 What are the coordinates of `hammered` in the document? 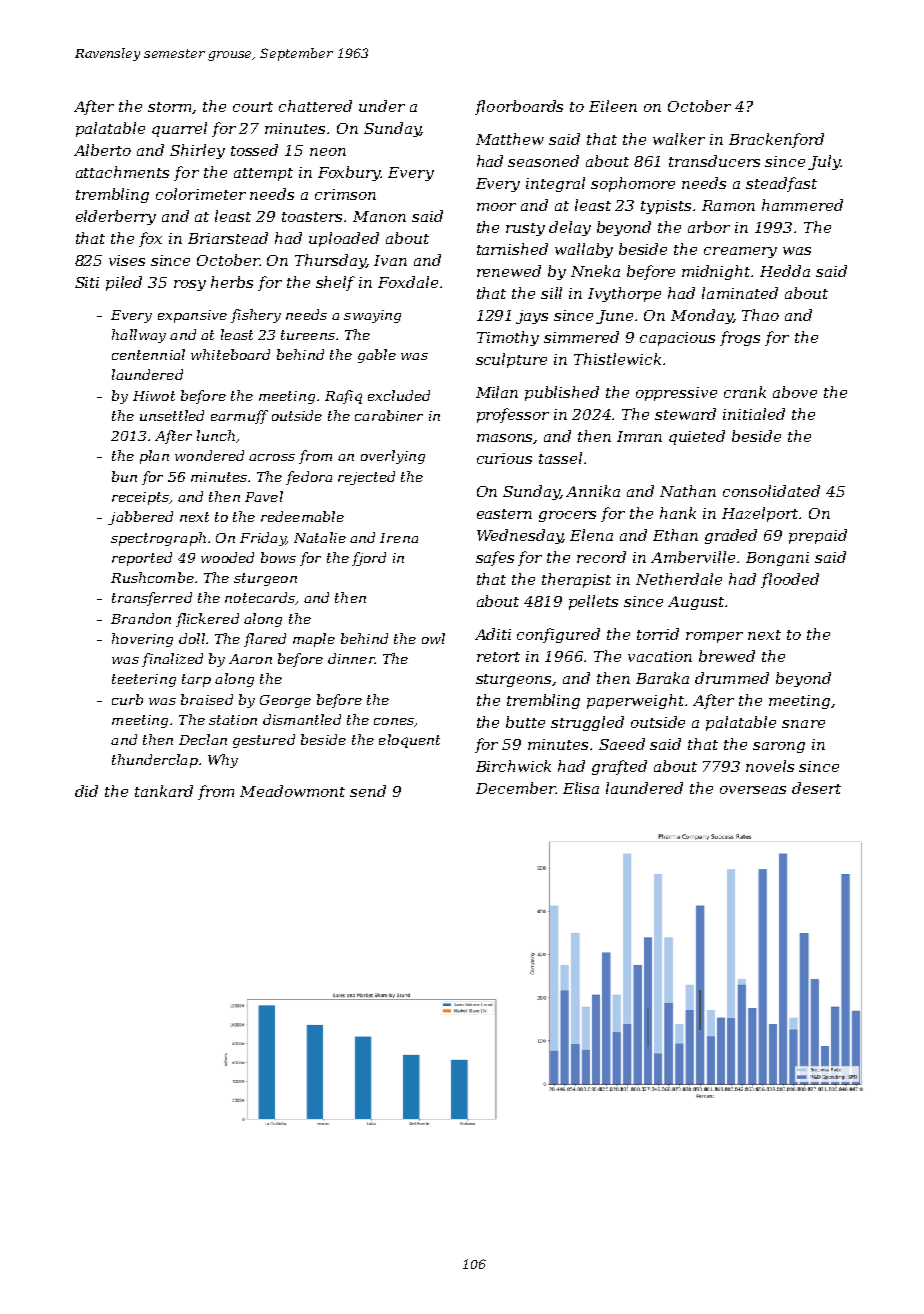 It's located at (802, 205).
